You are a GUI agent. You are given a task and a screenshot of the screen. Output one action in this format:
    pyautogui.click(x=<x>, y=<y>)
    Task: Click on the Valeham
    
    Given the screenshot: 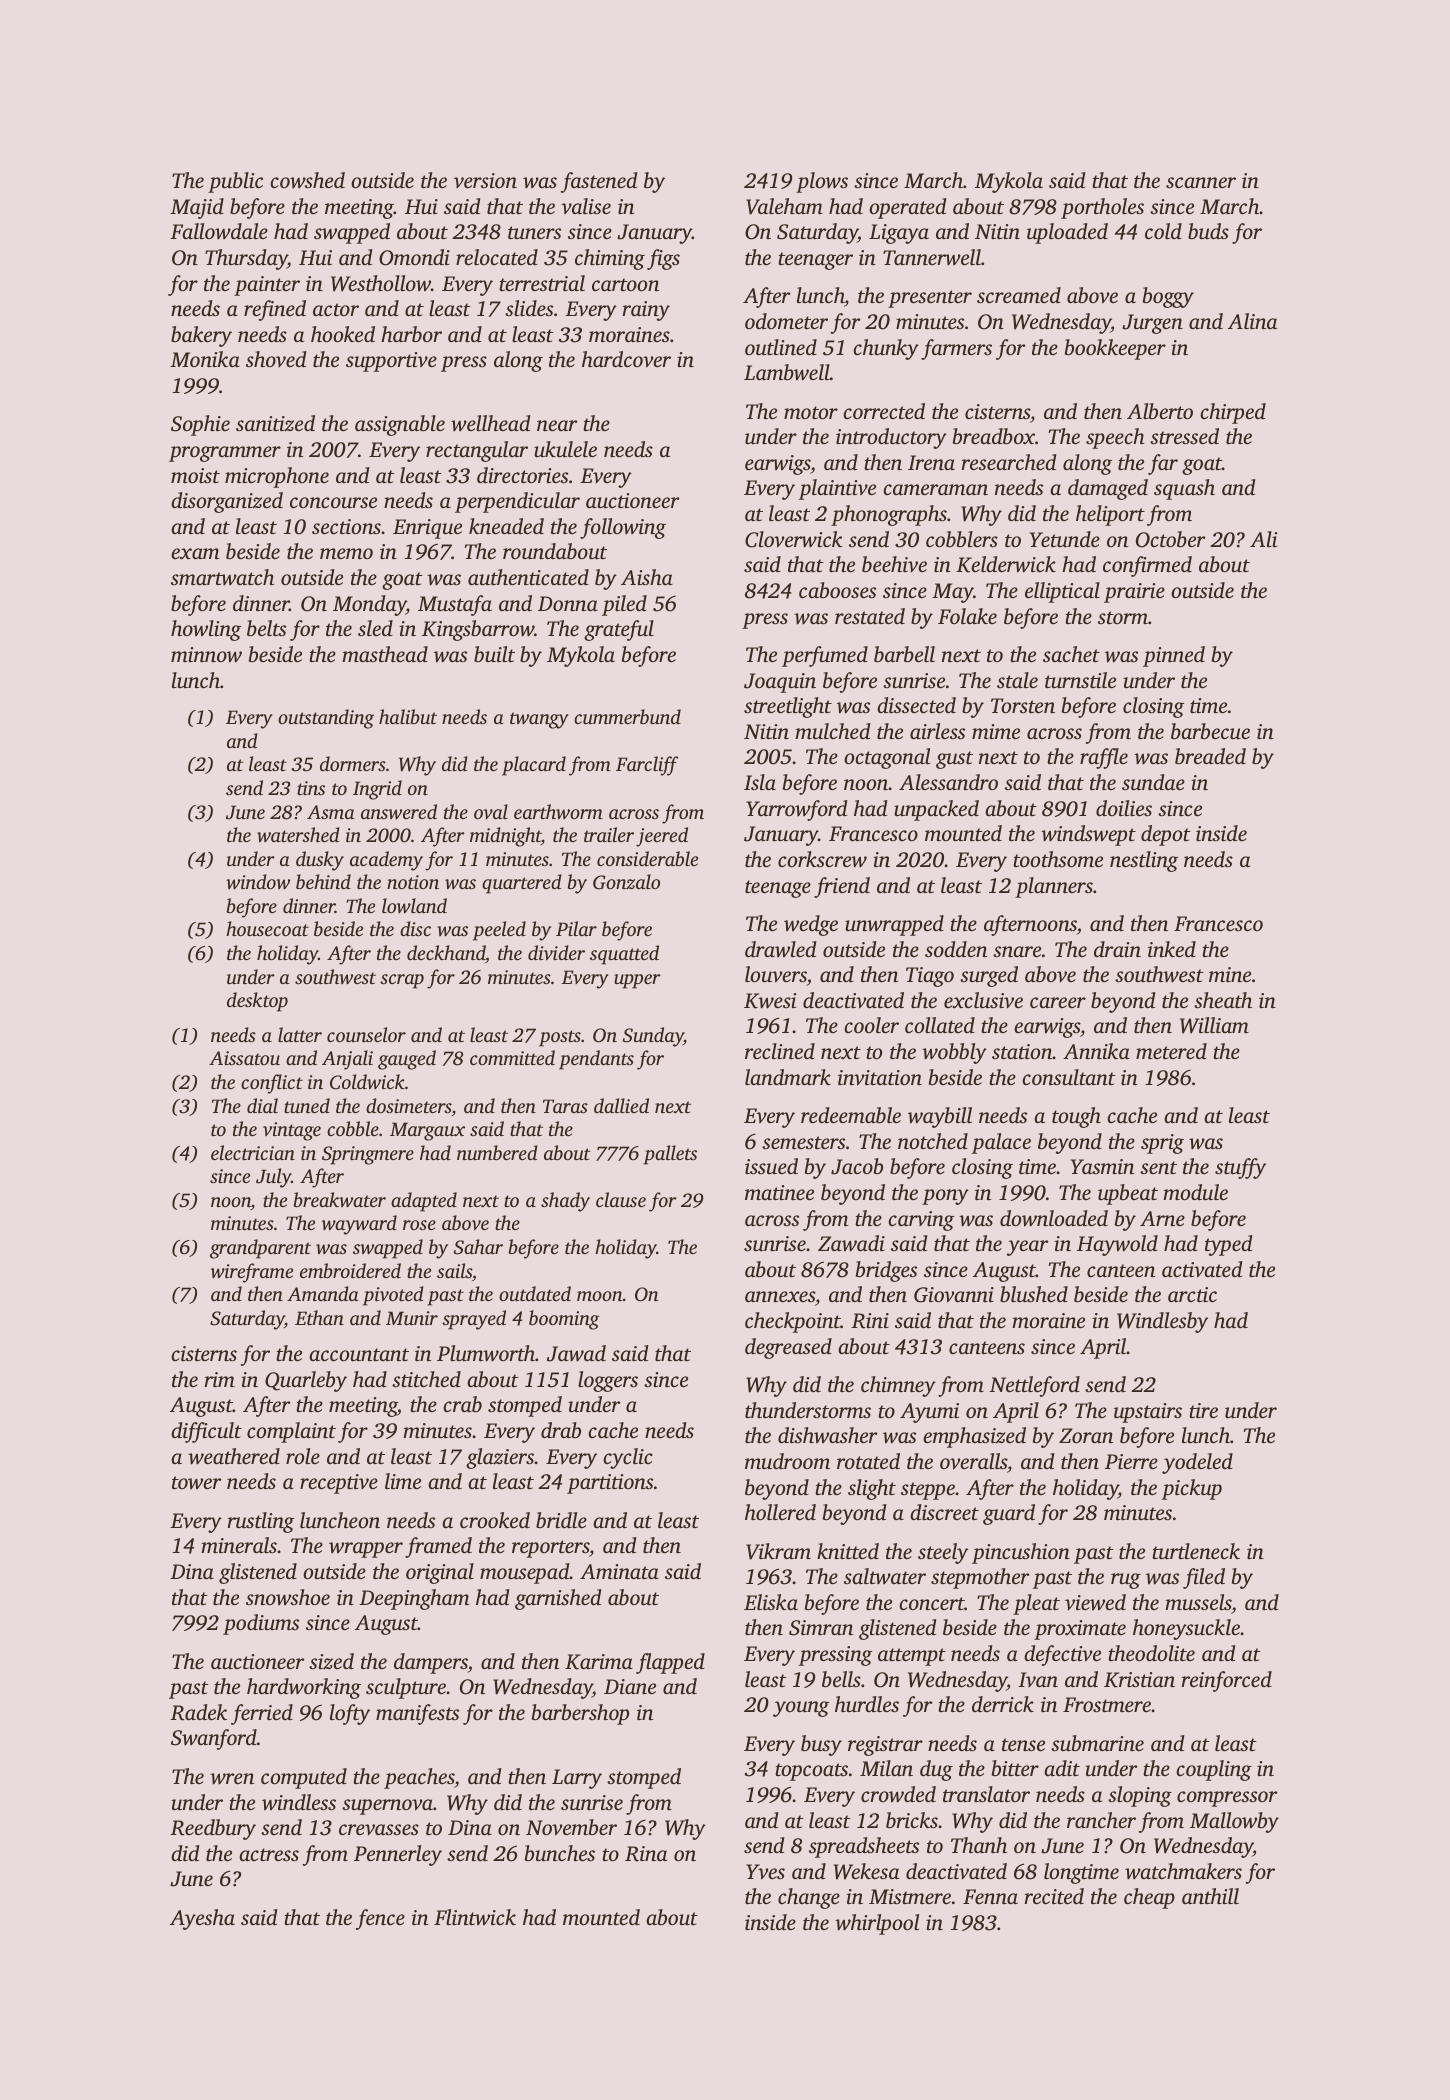 What is the action you would take?
    pyautogui.click(x=784, y=206)
